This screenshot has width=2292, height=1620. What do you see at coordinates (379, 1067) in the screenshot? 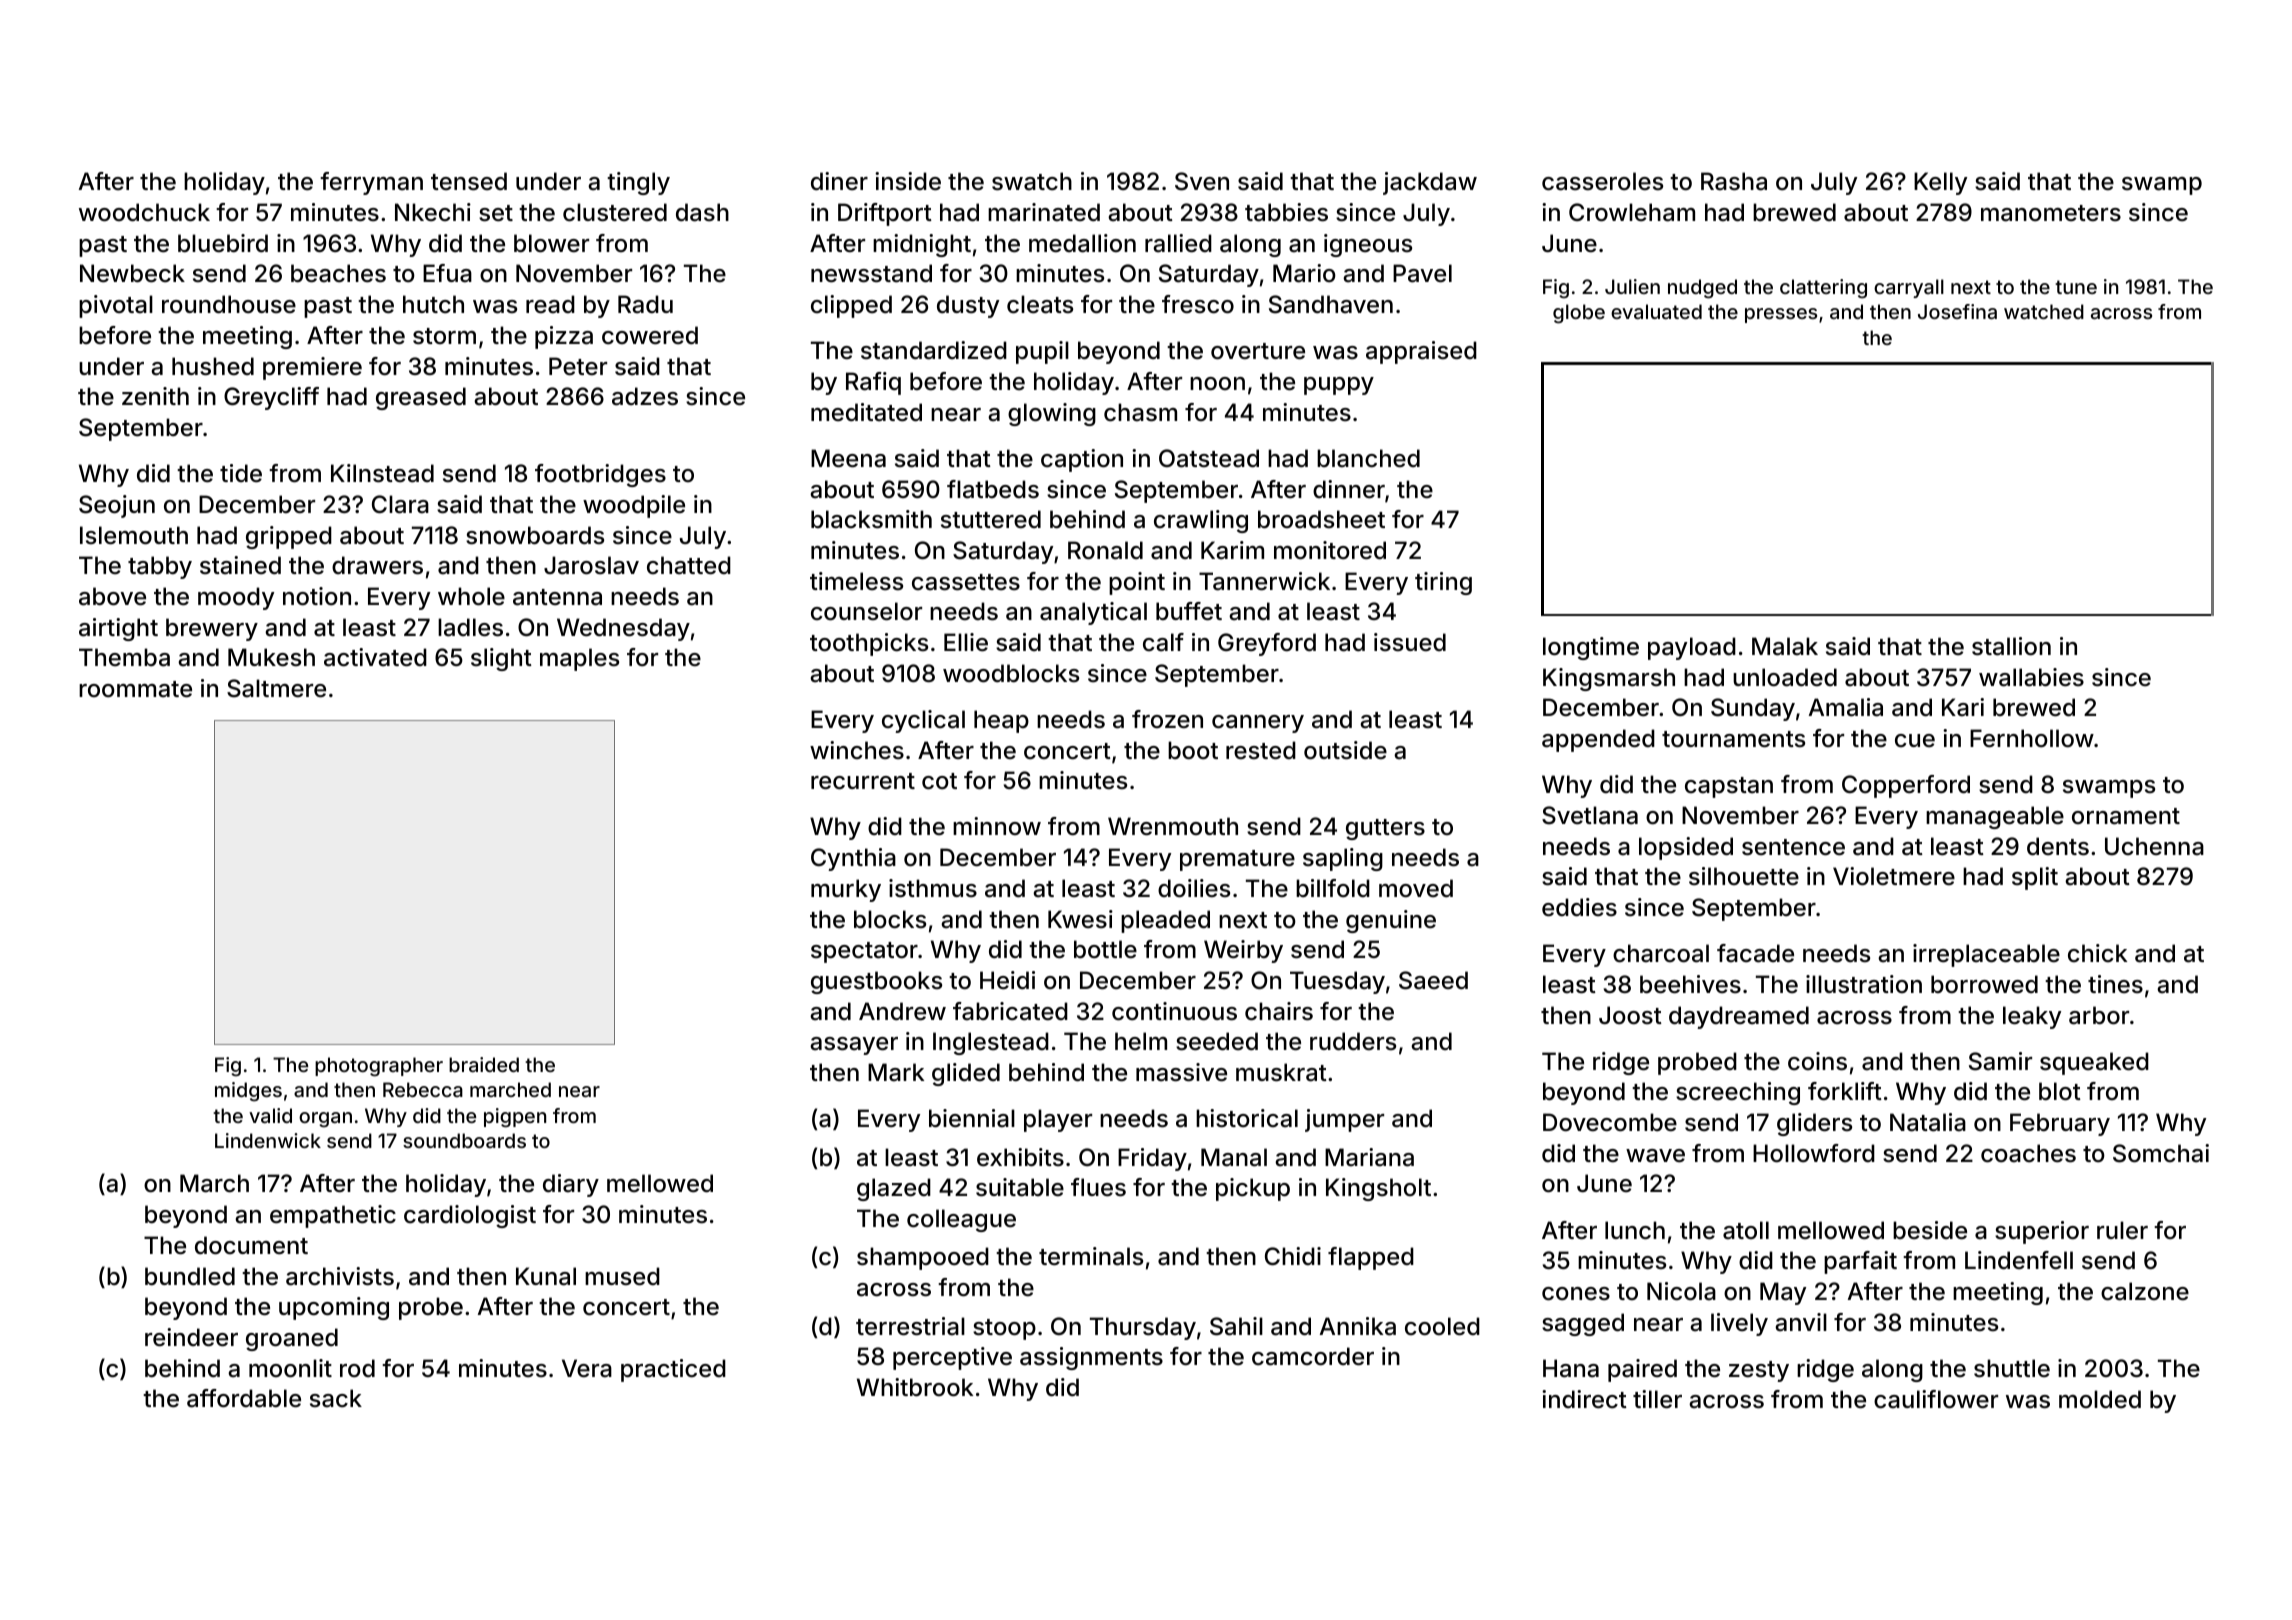
I see `photographer` at bounding box center [379, 1067].
